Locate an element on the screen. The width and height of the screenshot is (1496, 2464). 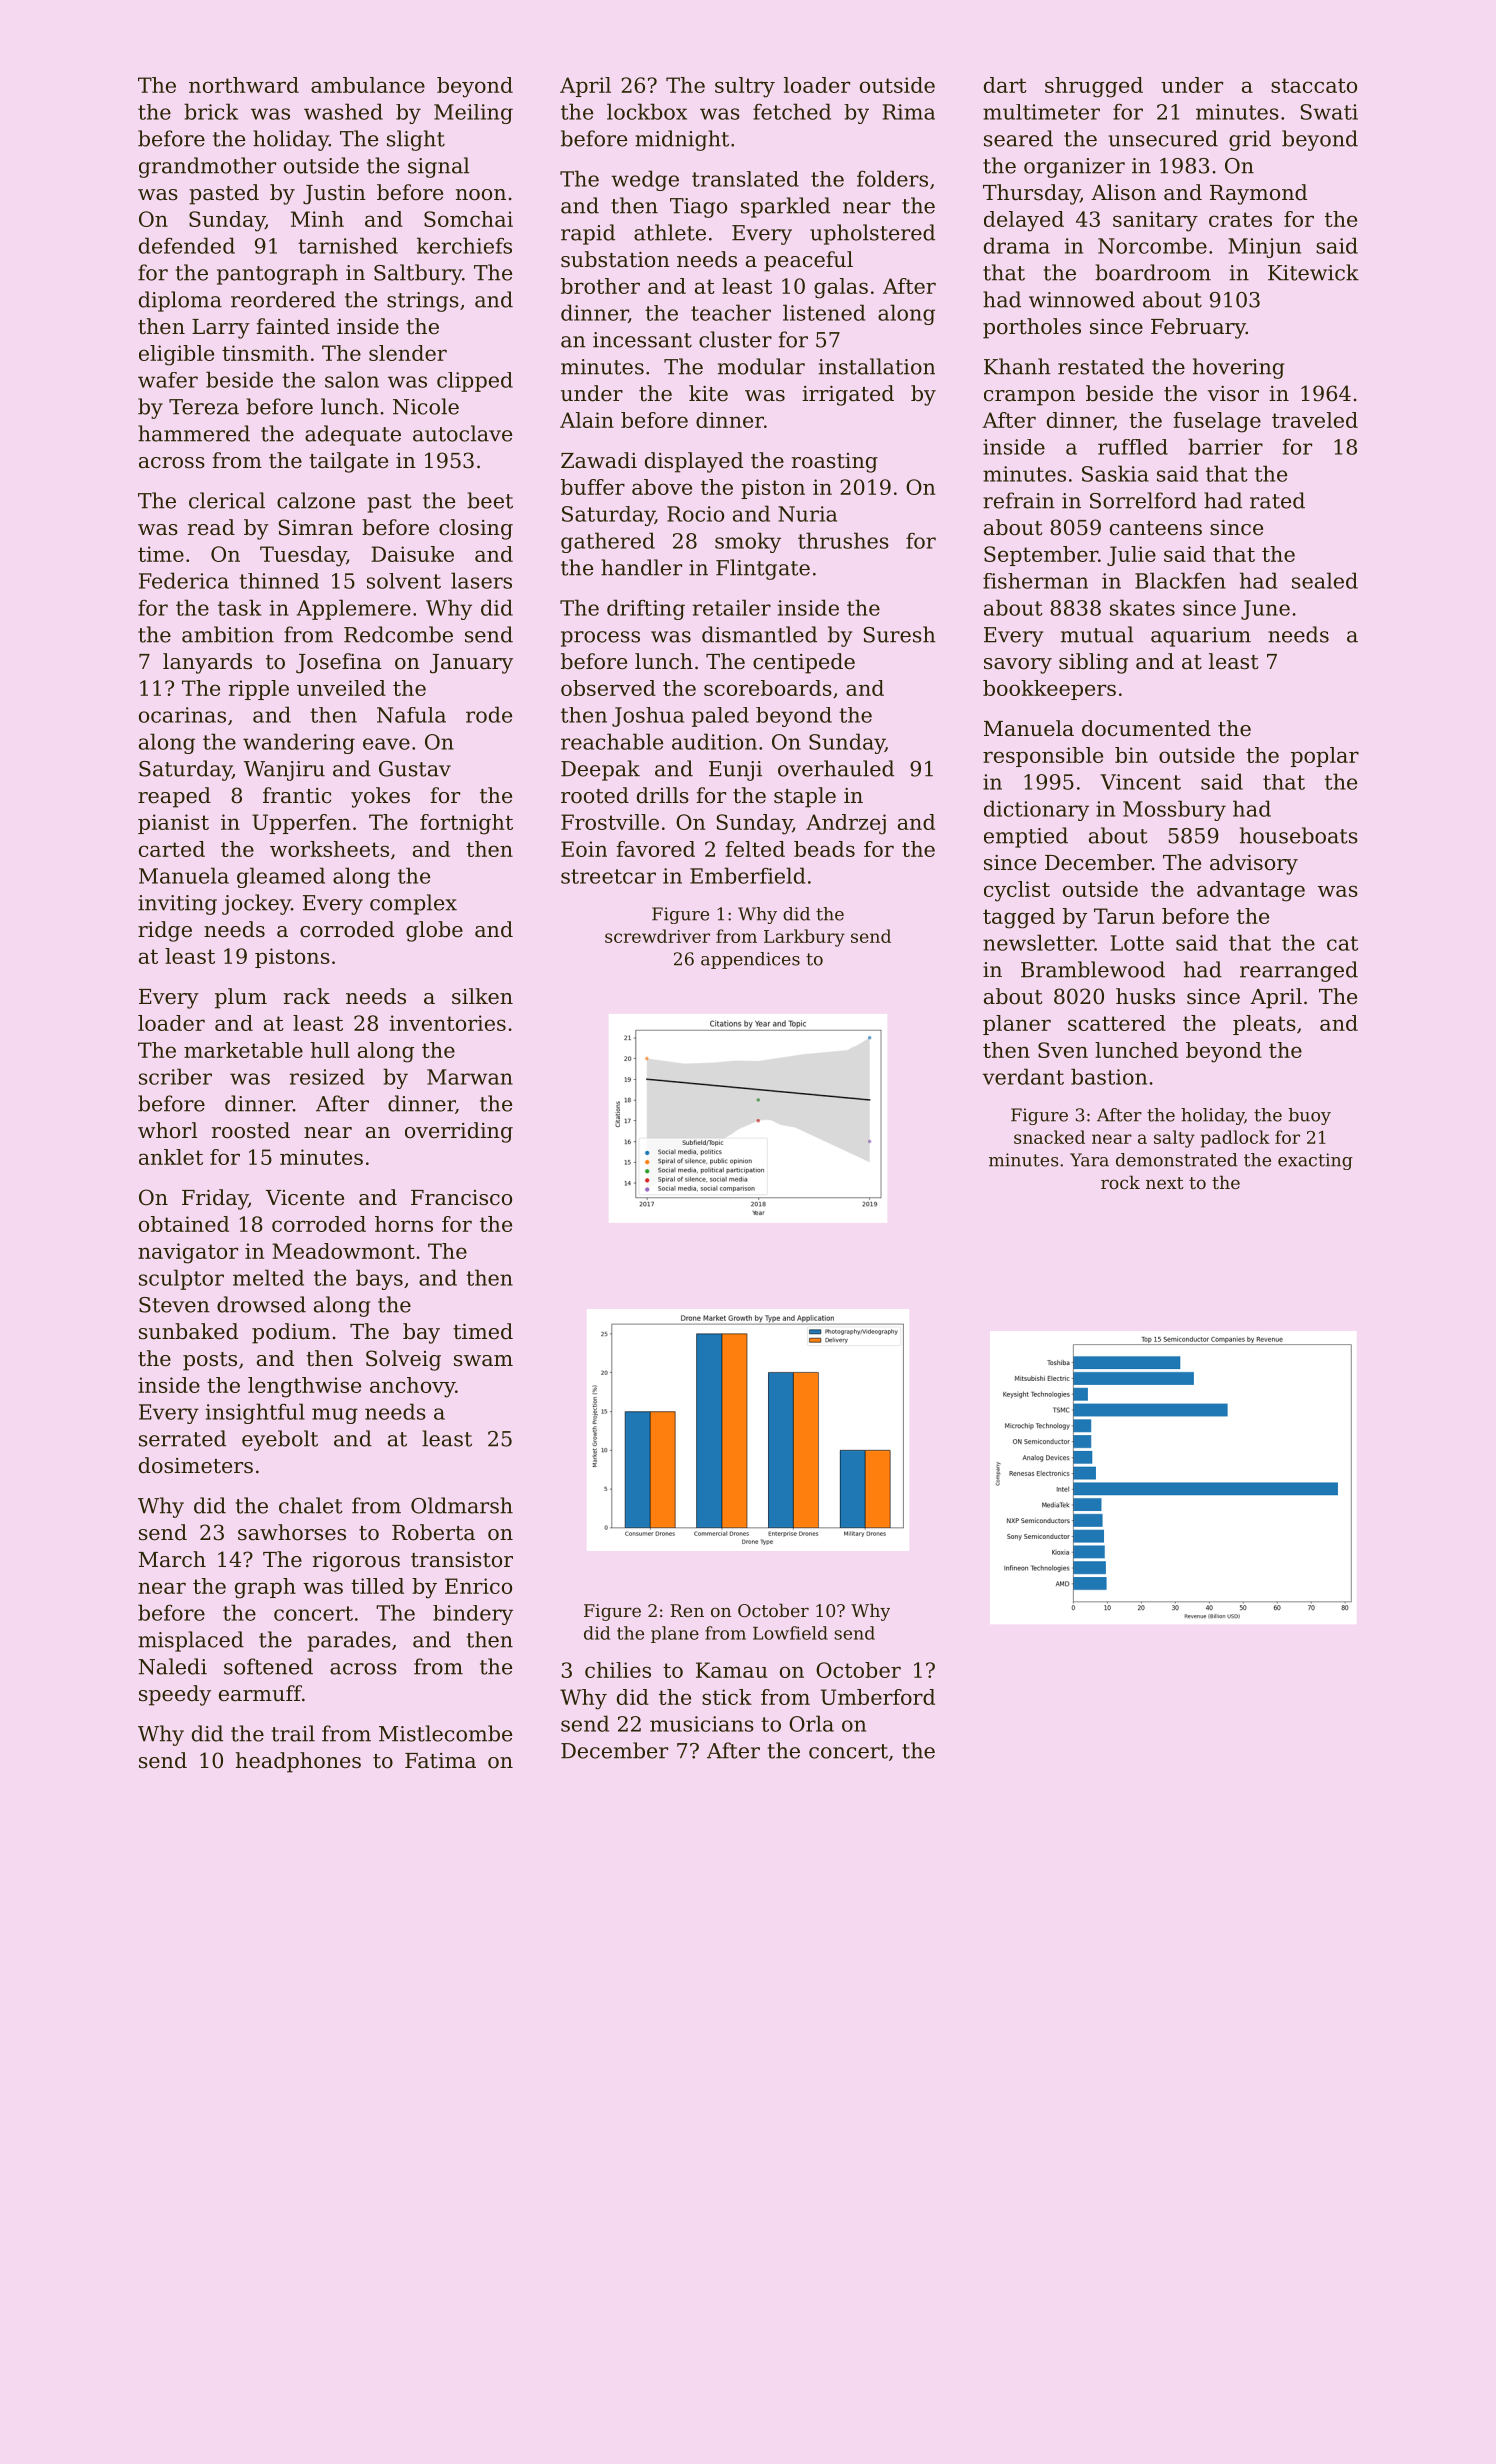
next is located at coordinates (1165, 1183).
